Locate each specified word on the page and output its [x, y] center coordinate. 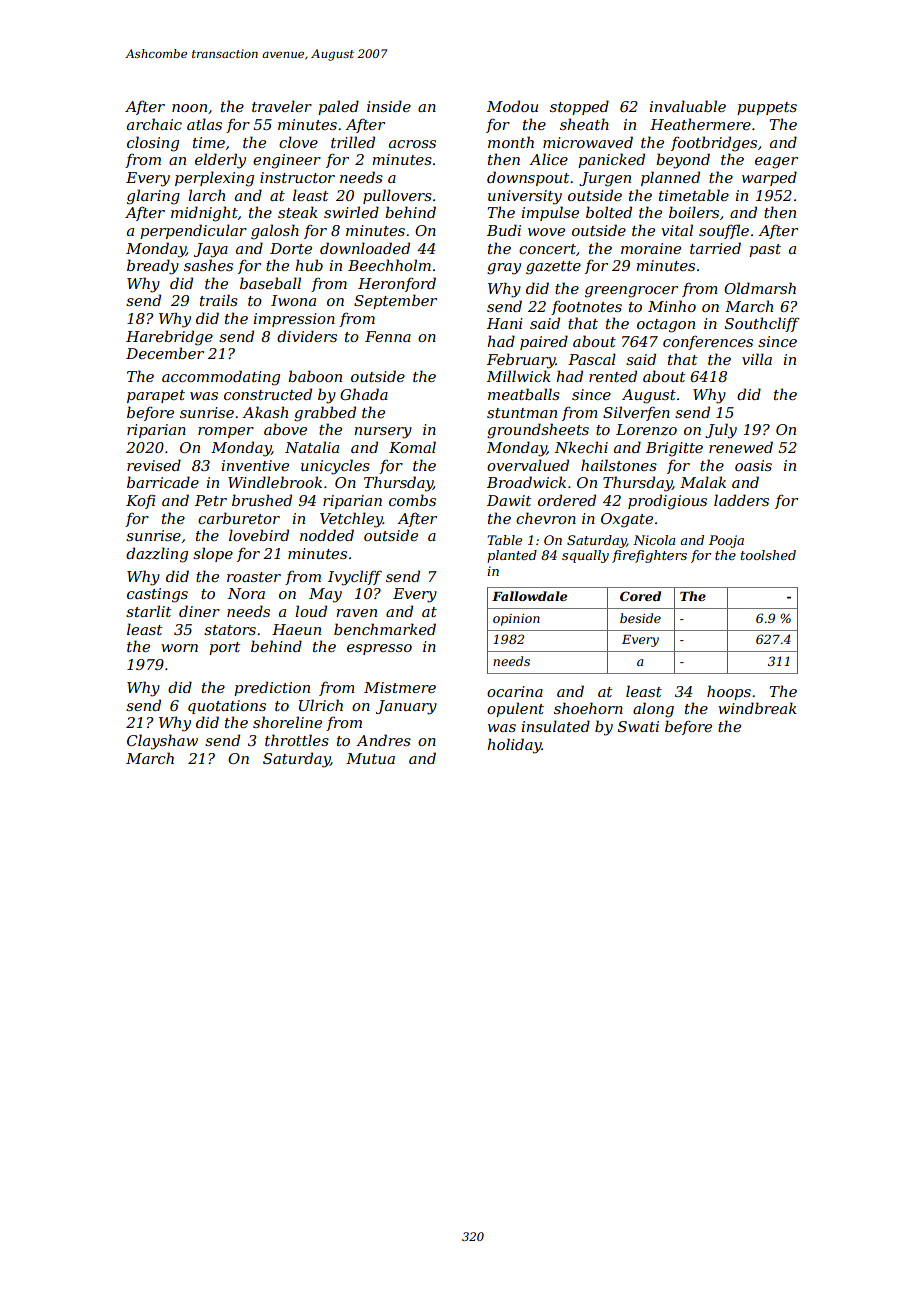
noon [189, 108]
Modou [512, 106]
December [165, 353]
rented [613, 376]
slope [213, 554]
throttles [297, 740]
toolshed [768, 555]
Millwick [519, 376]
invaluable [688, 106]
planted [512, 556]
